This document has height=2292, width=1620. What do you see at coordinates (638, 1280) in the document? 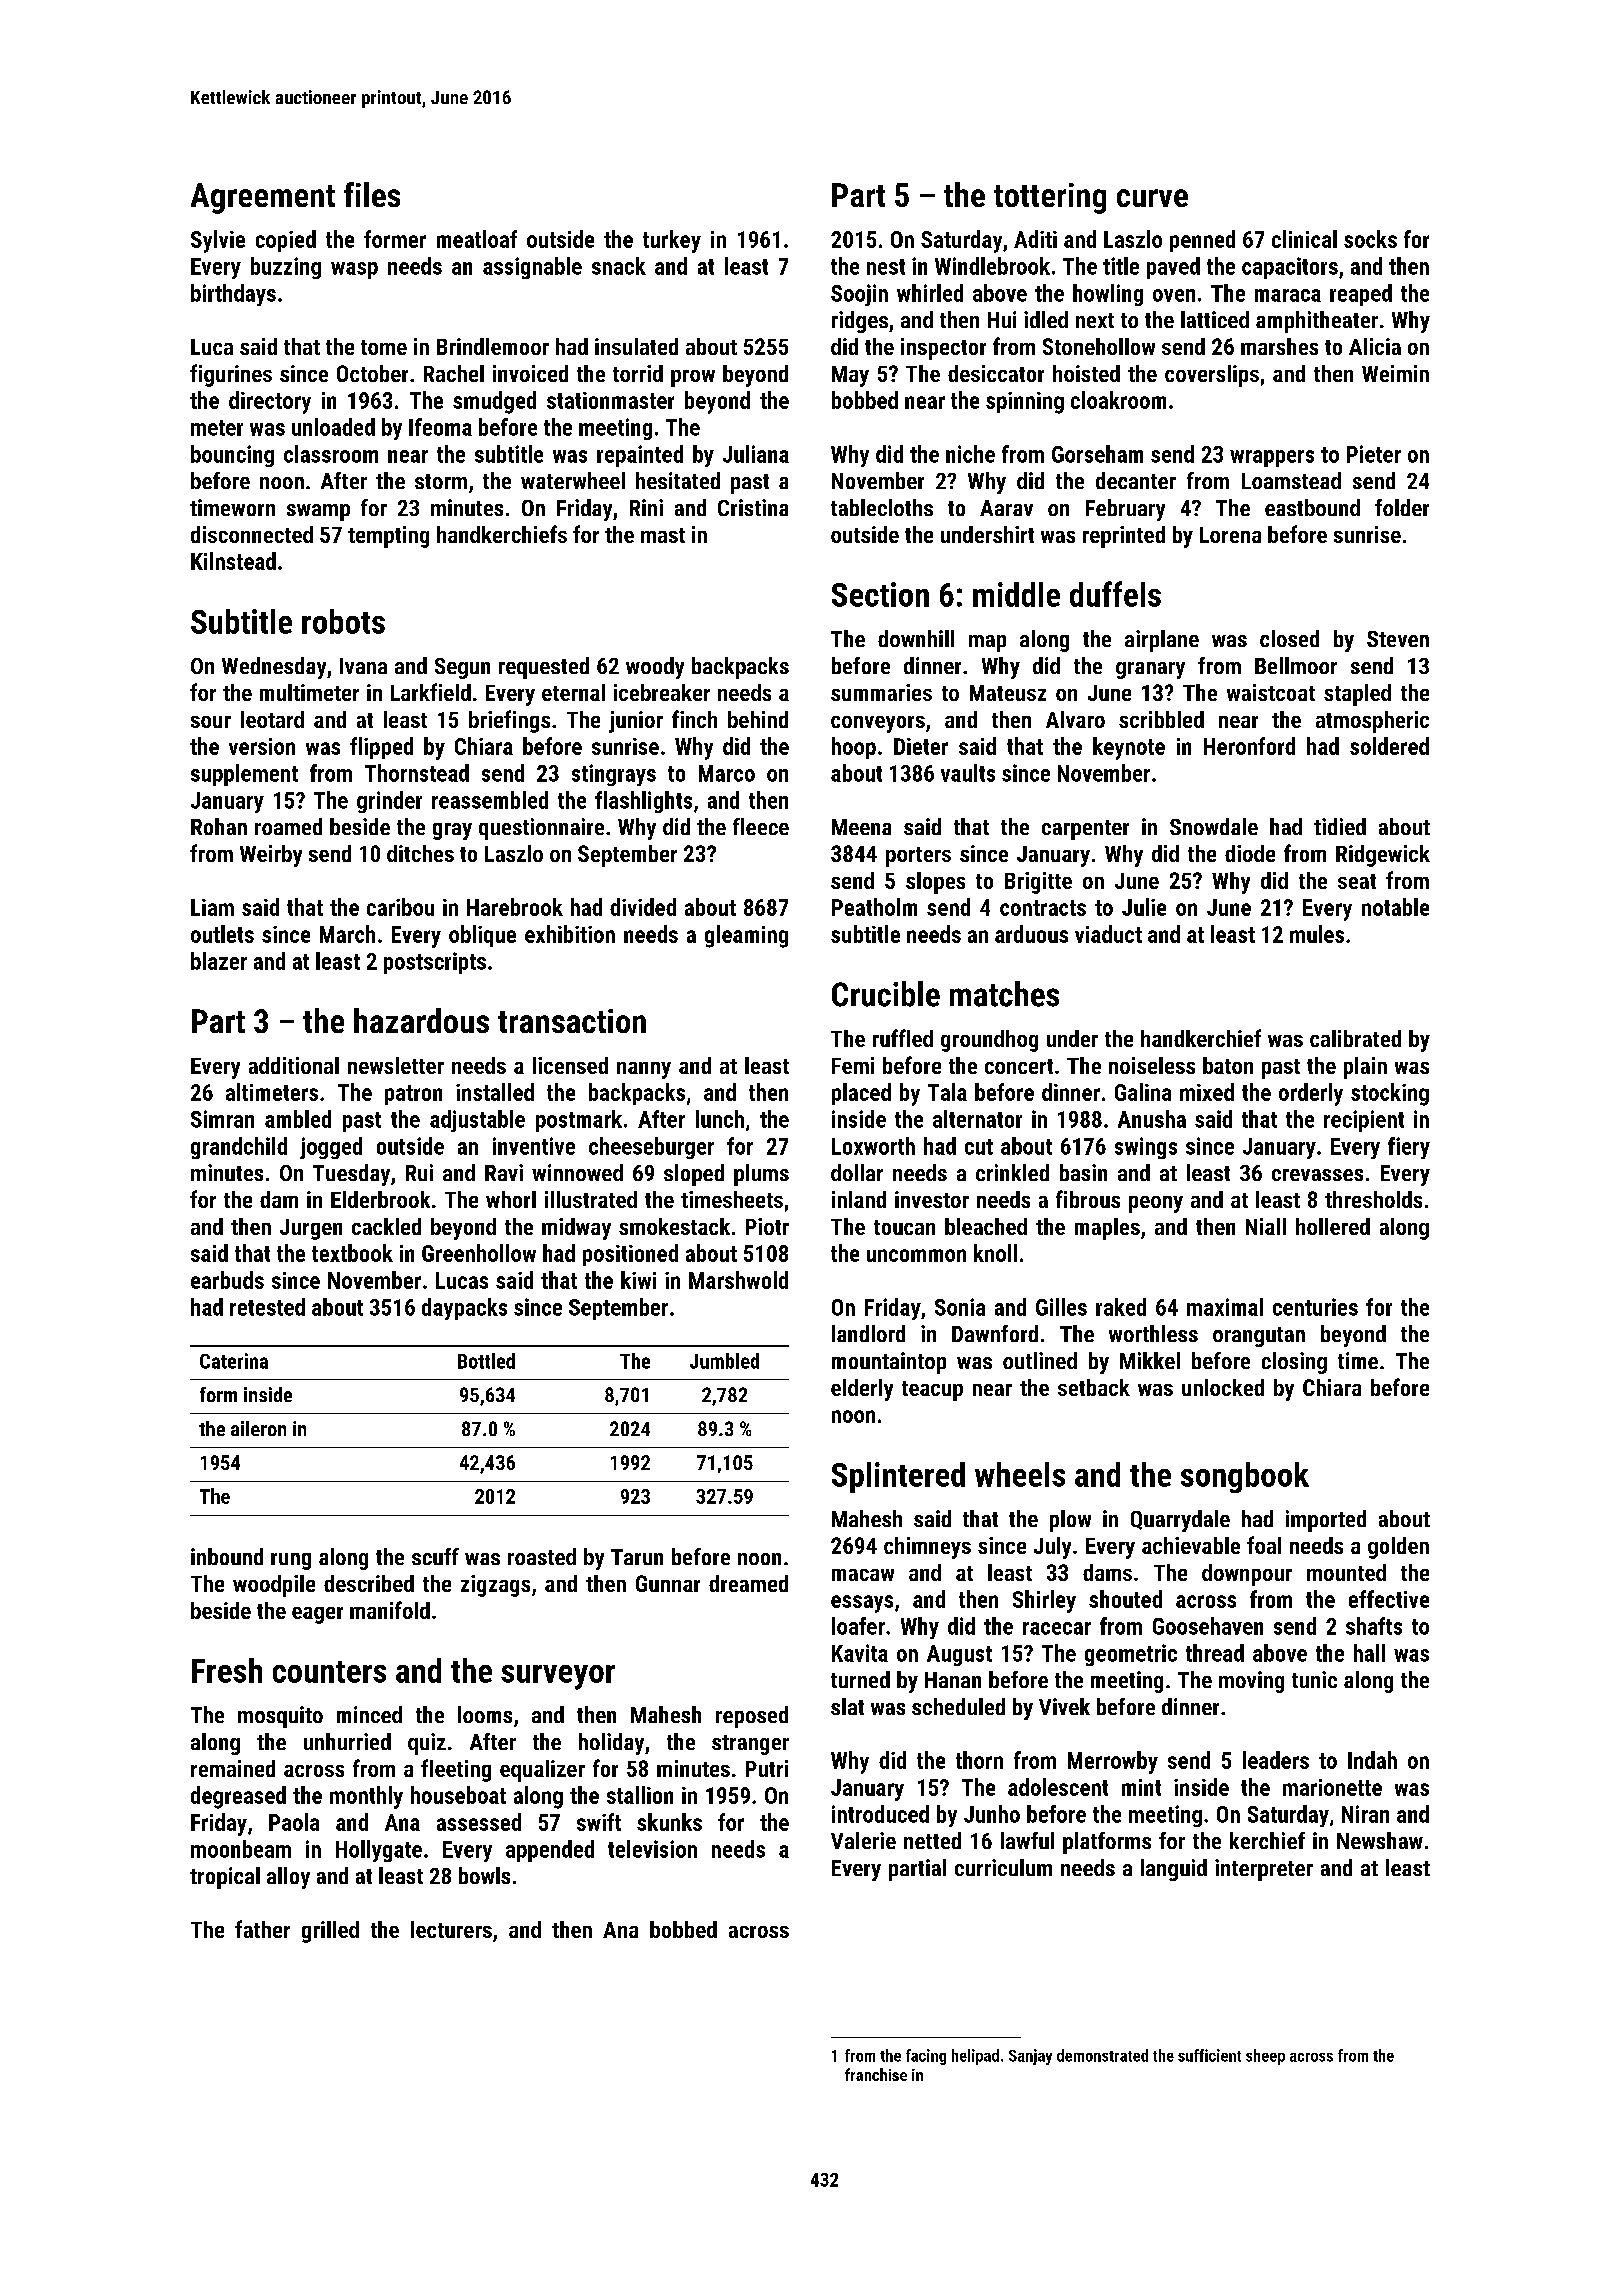
I see `kiwi` at bounding box center [638, 1280].
